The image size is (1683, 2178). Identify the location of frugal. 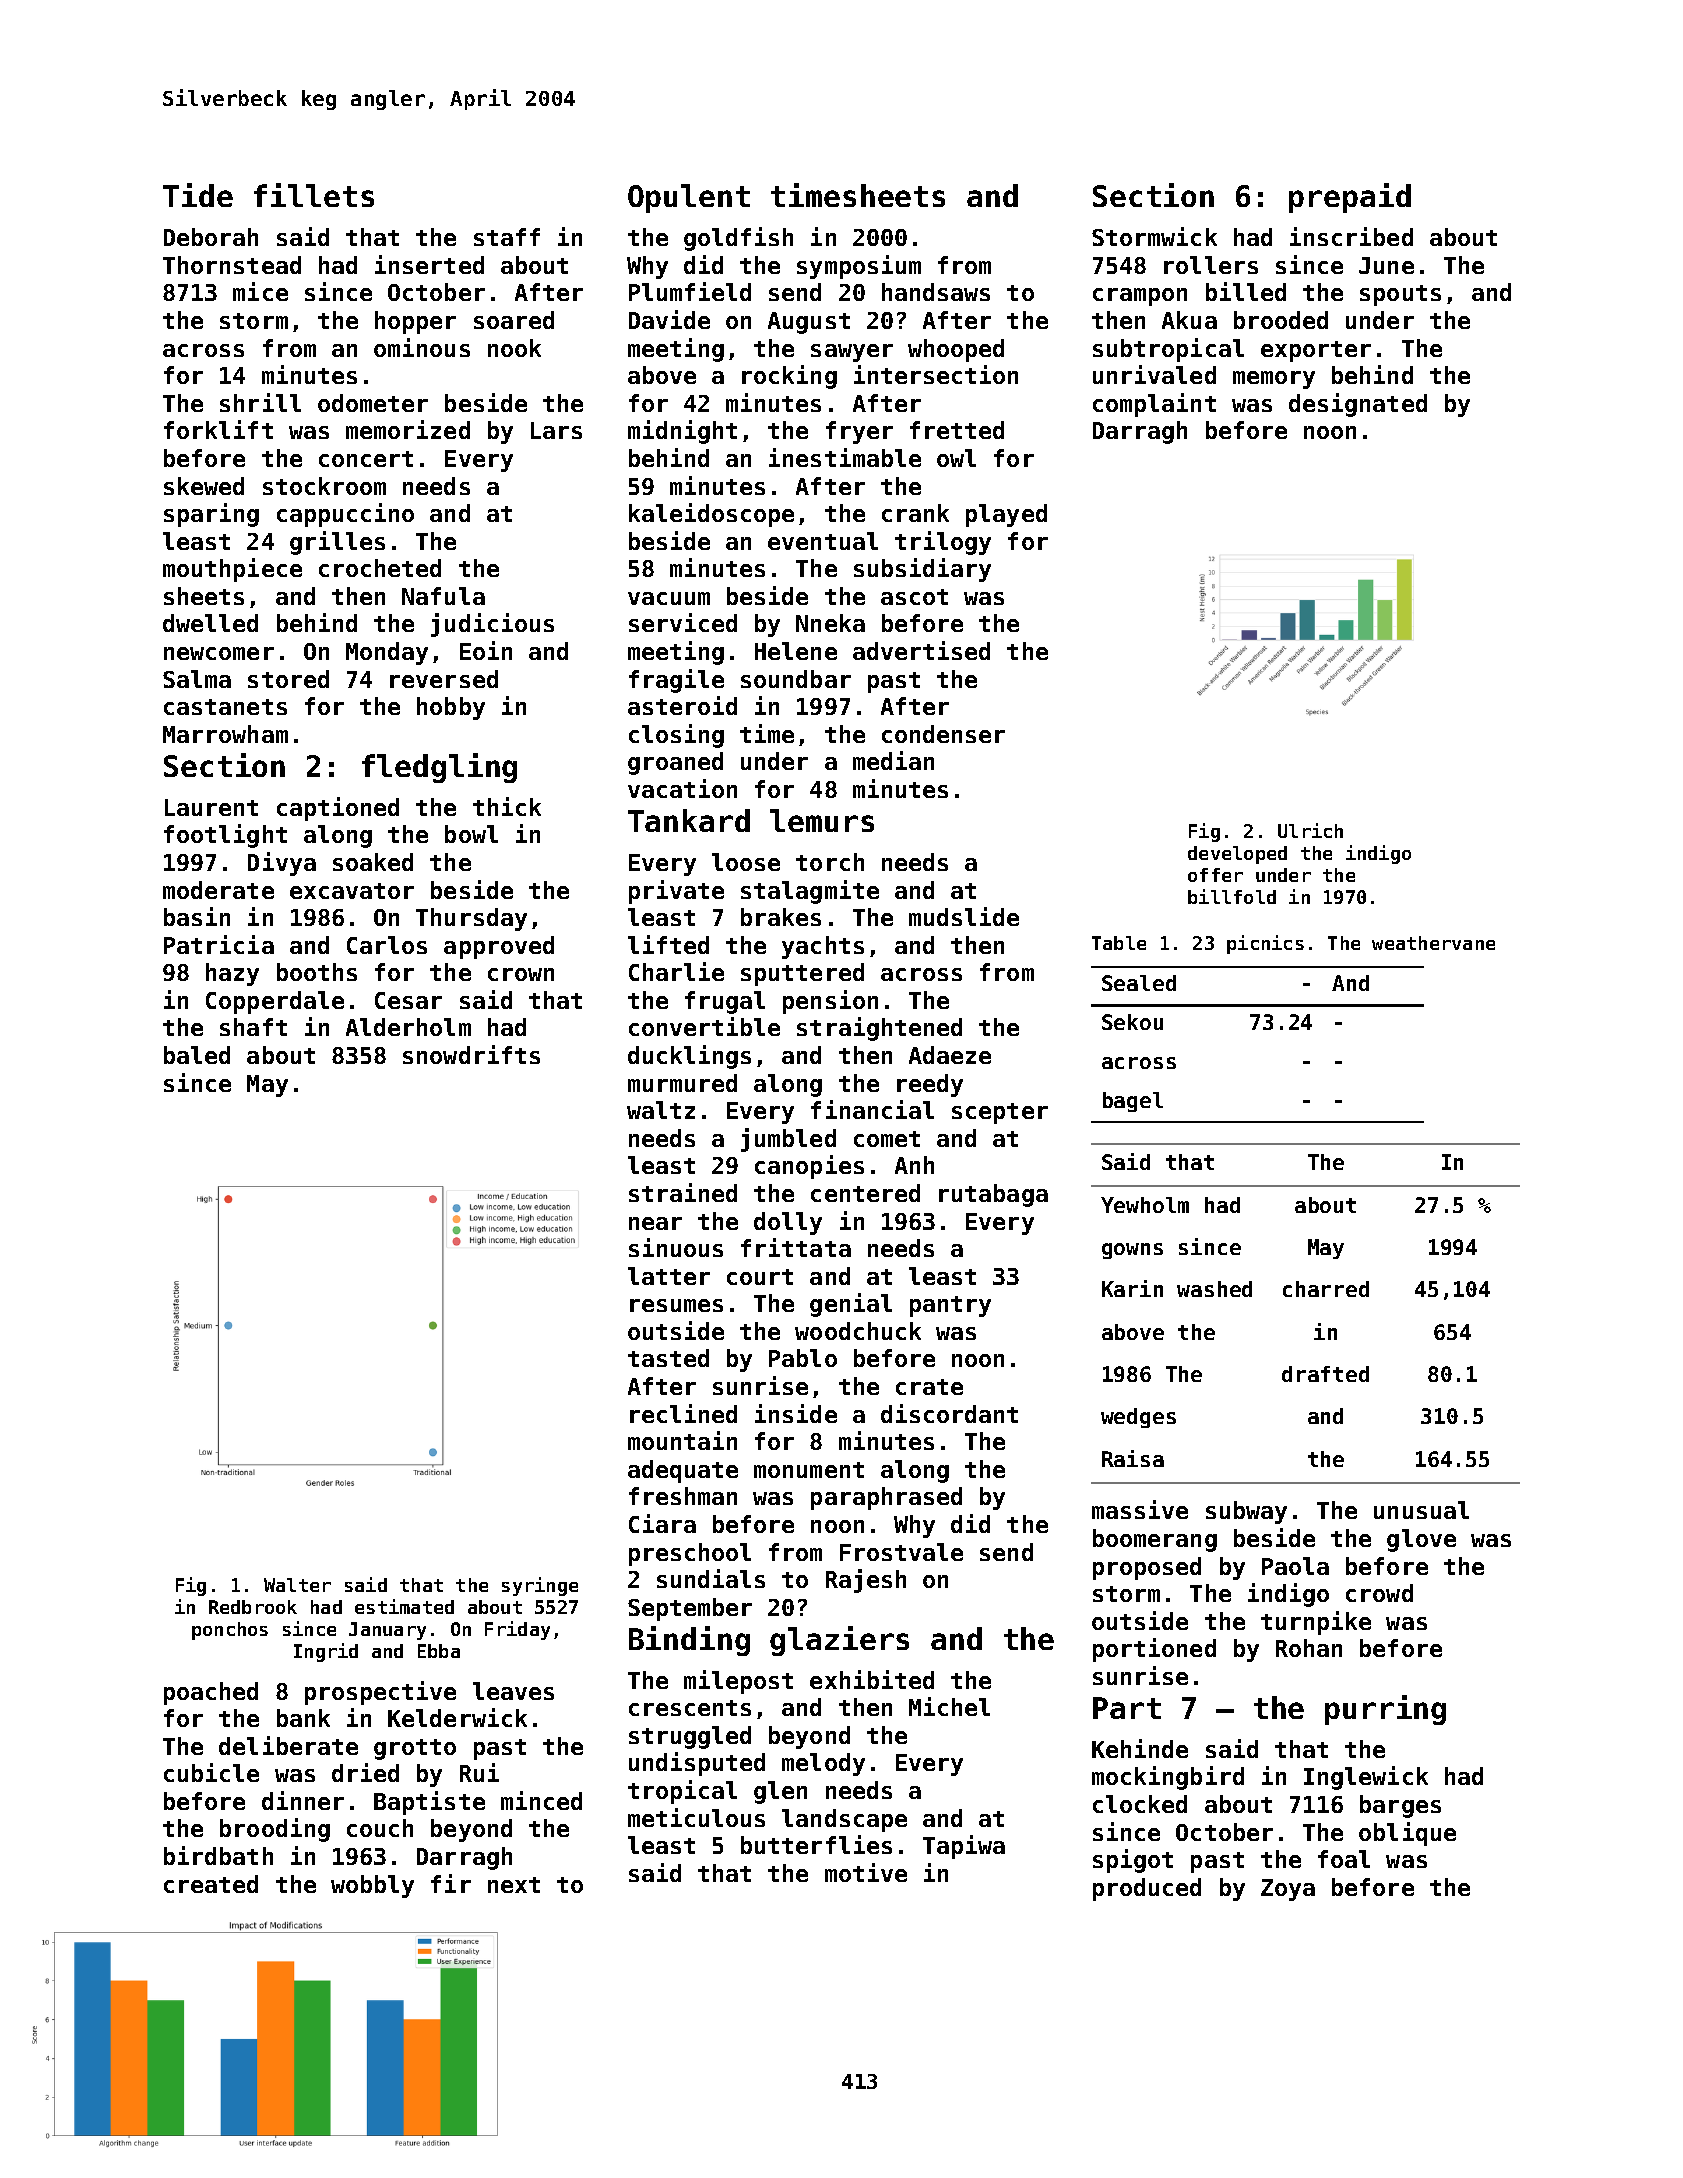
(725, 1002).
